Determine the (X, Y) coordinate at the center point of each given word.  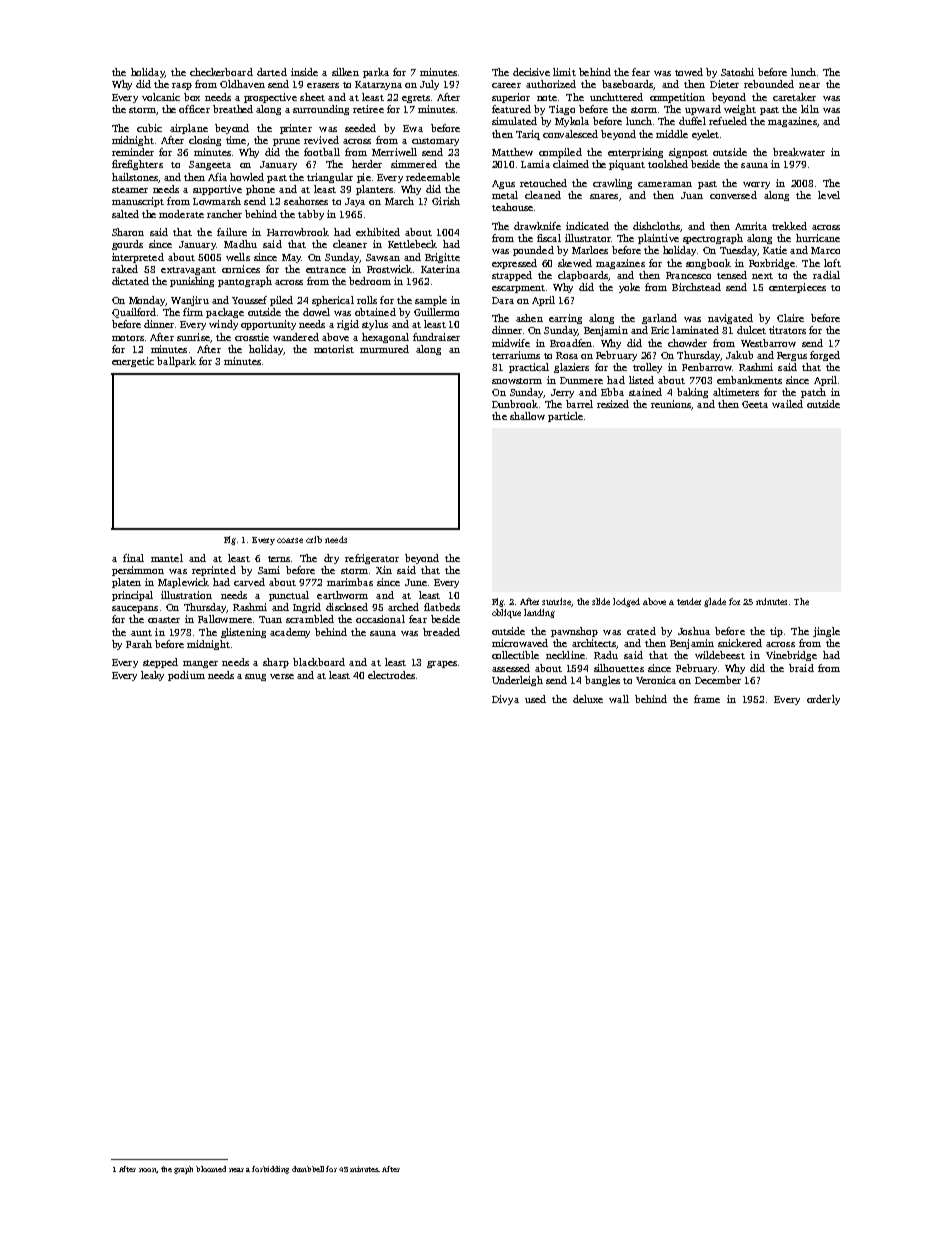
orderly (823, 700)
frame (707, 699)
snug (255, 677)
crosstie (252, 337)
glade (715, 602)
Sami (269, 570)
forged (825, 356)
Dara (503, 300)
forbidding (270, 1170)
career (506, 85)
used (535, 699)
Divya (505, 700)
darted (272, 72)
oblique (506, 613)
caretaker (794, 97)
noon (147, 1170)
